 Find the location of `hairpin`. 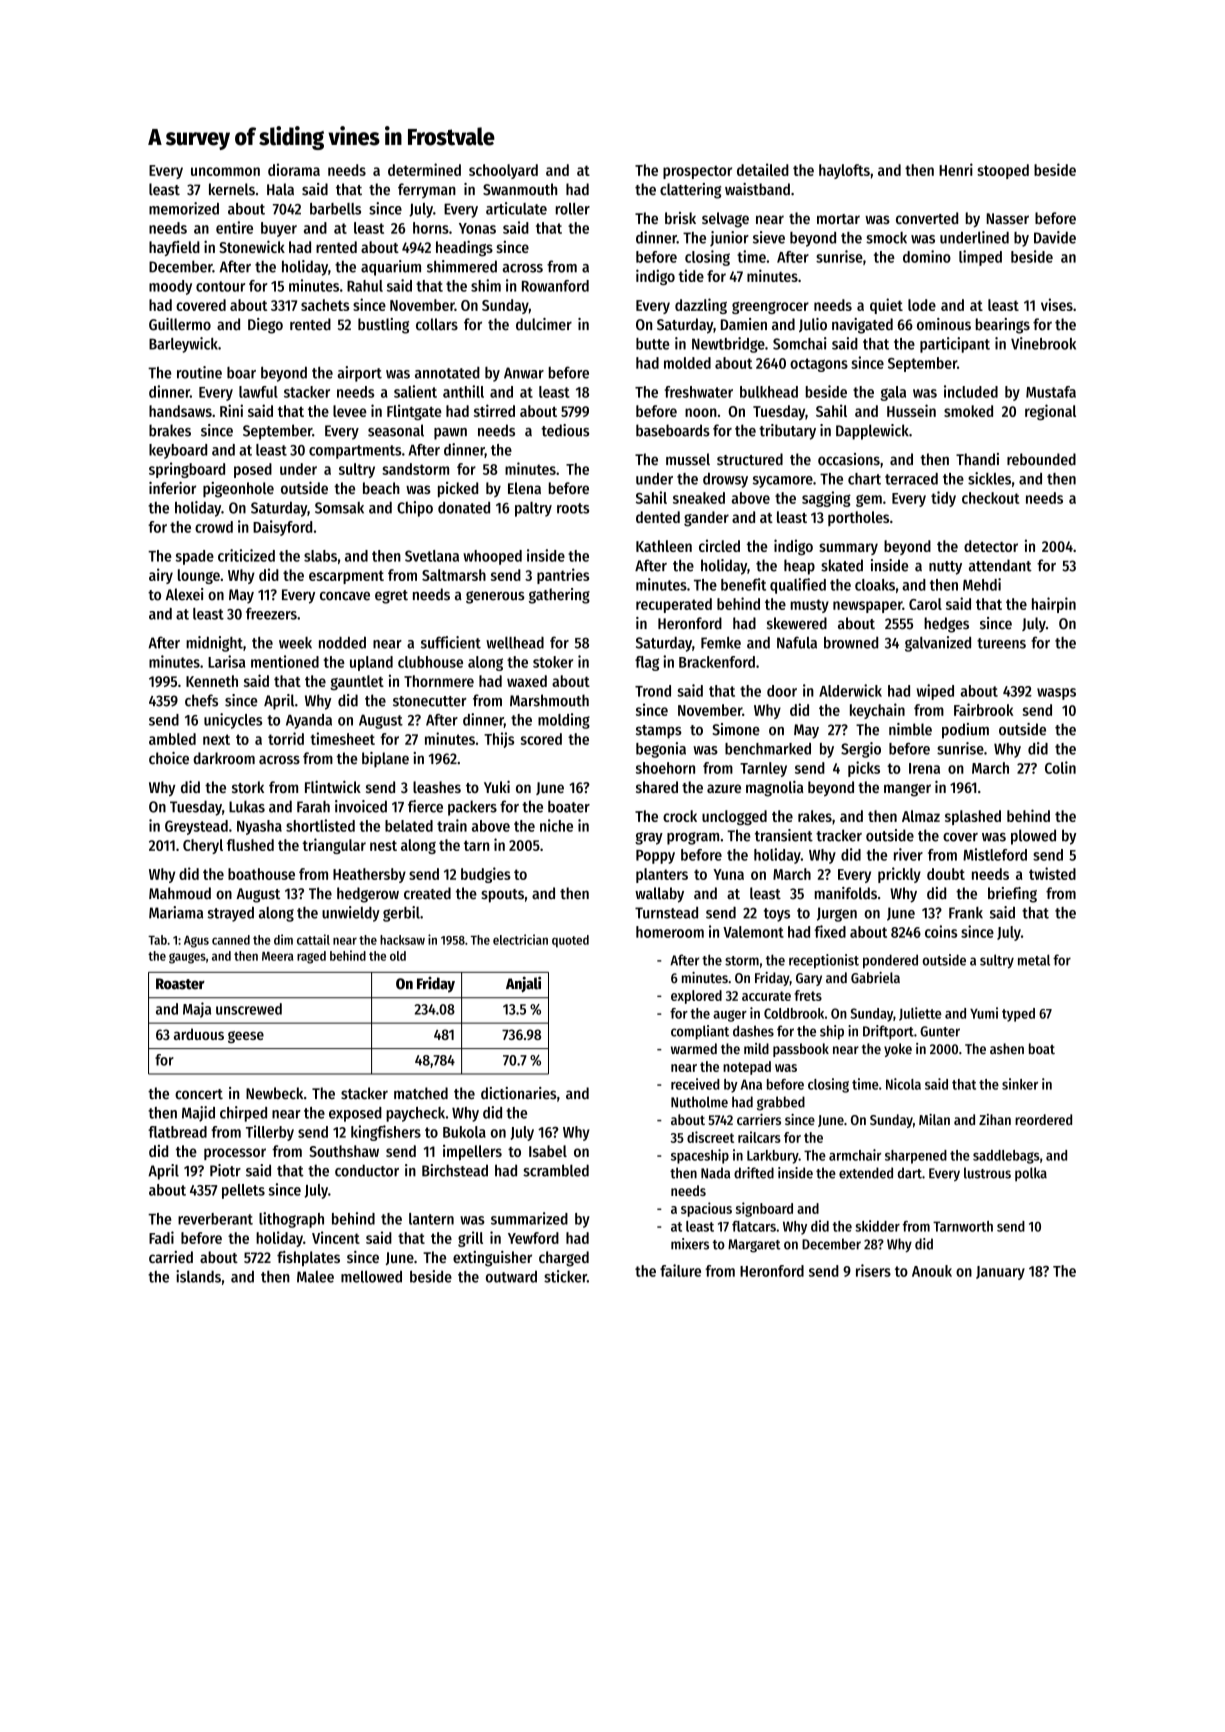

hairpin is located at coordinates (1054, 605).
